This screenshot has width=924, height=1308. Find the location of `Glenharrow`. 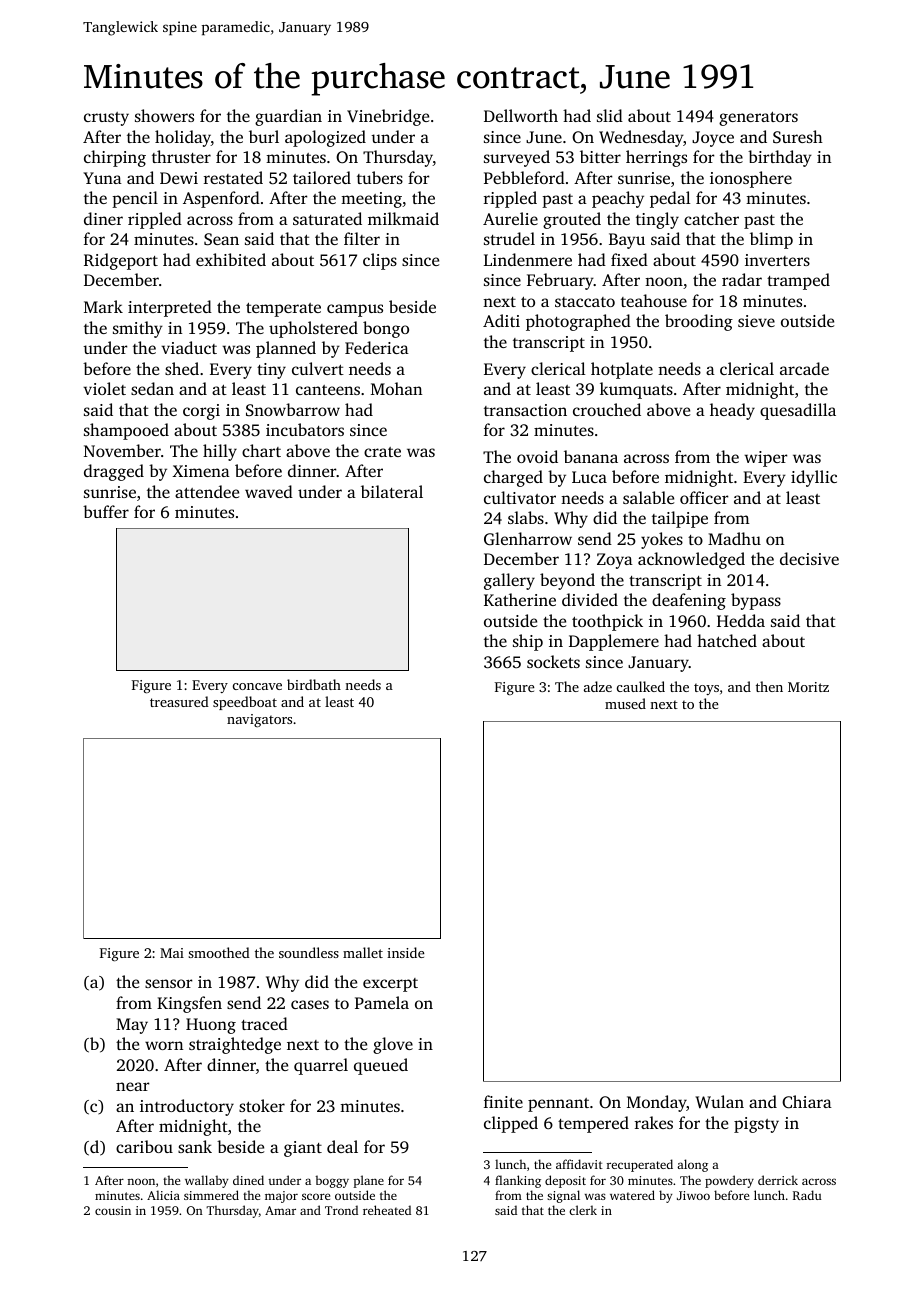

Glenharrow is located at coordinates (528, 538).
